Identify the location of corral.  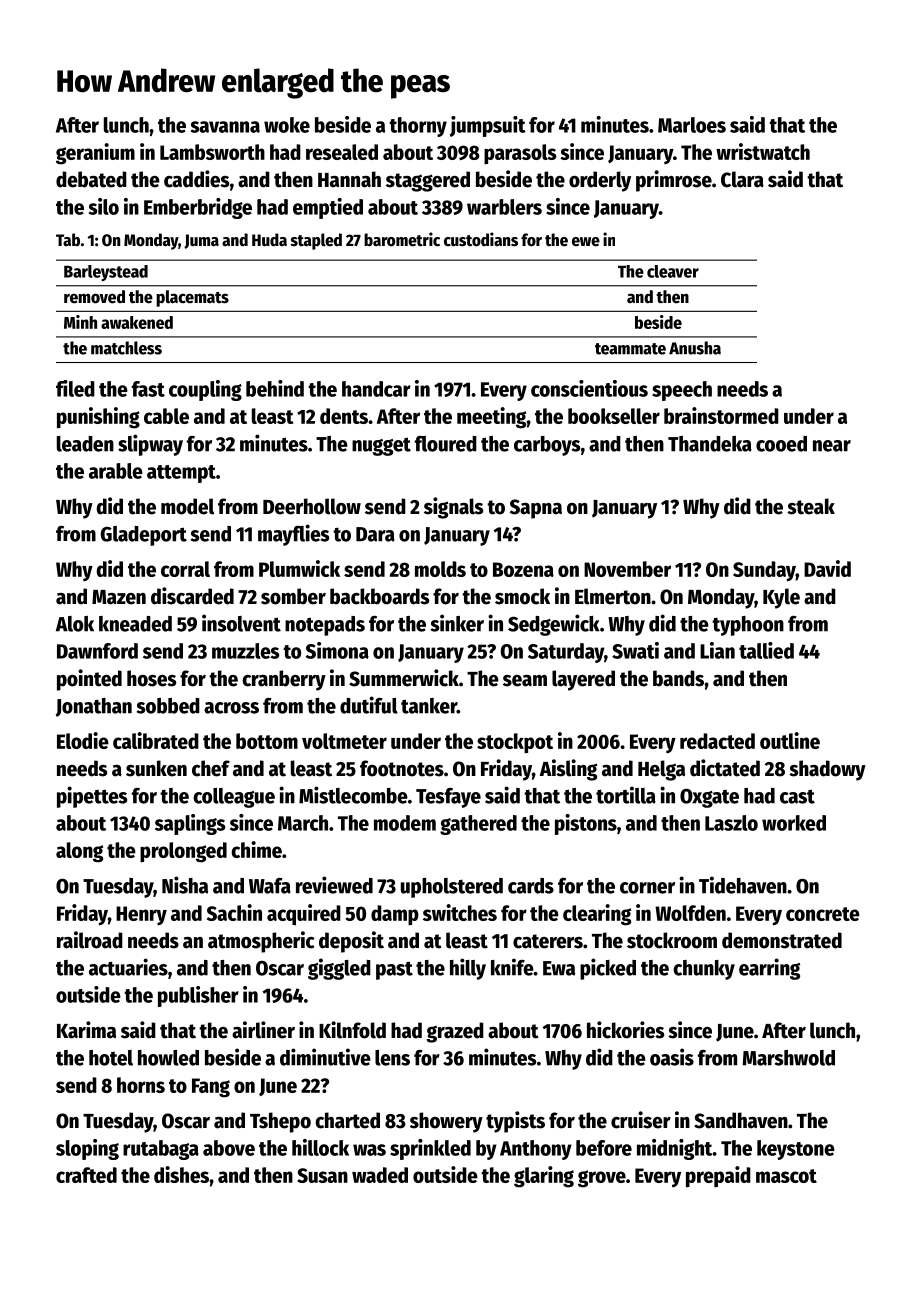
(185, 569).
